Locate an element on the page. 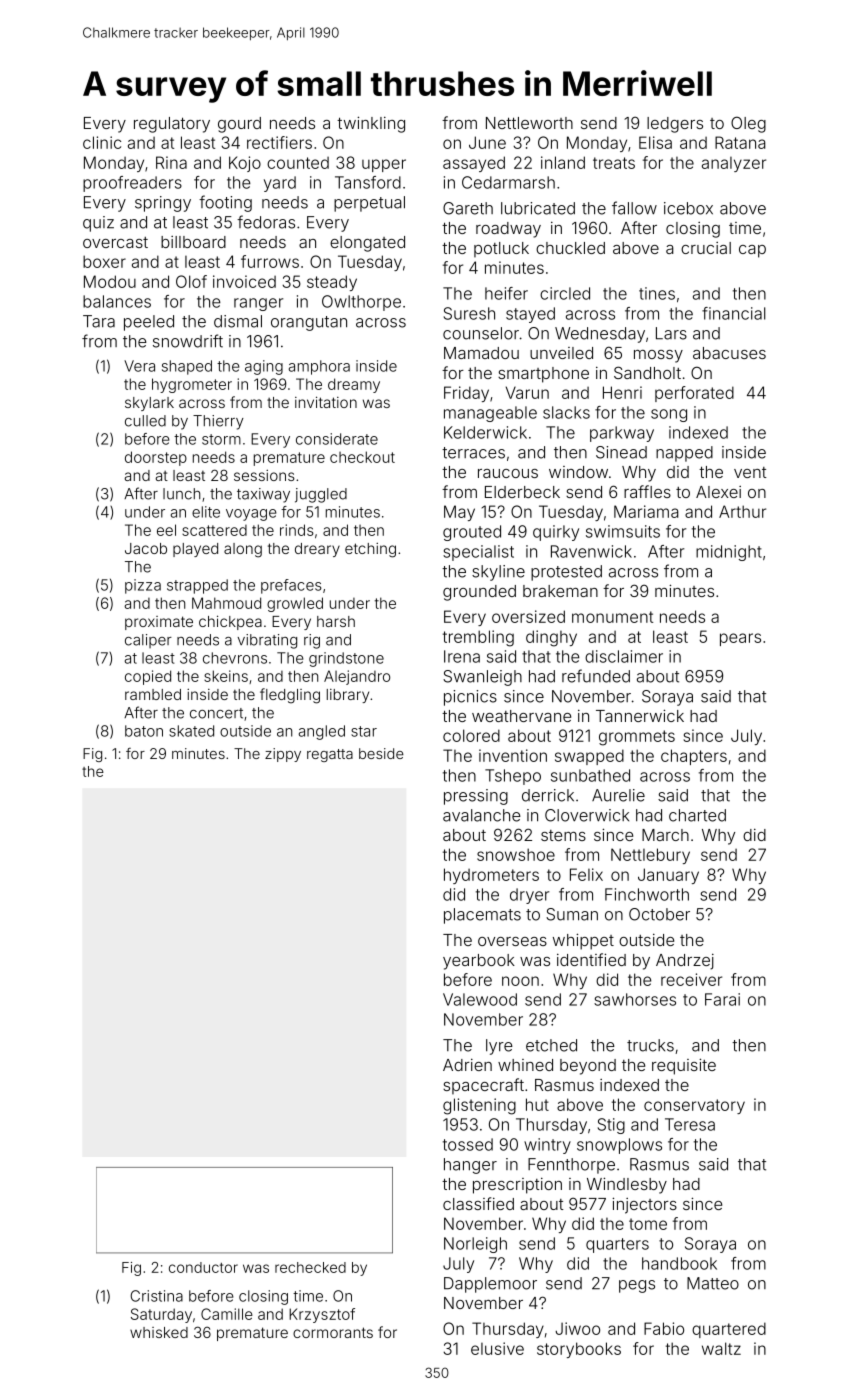  Valewood is located at coordinates (480, 999).
